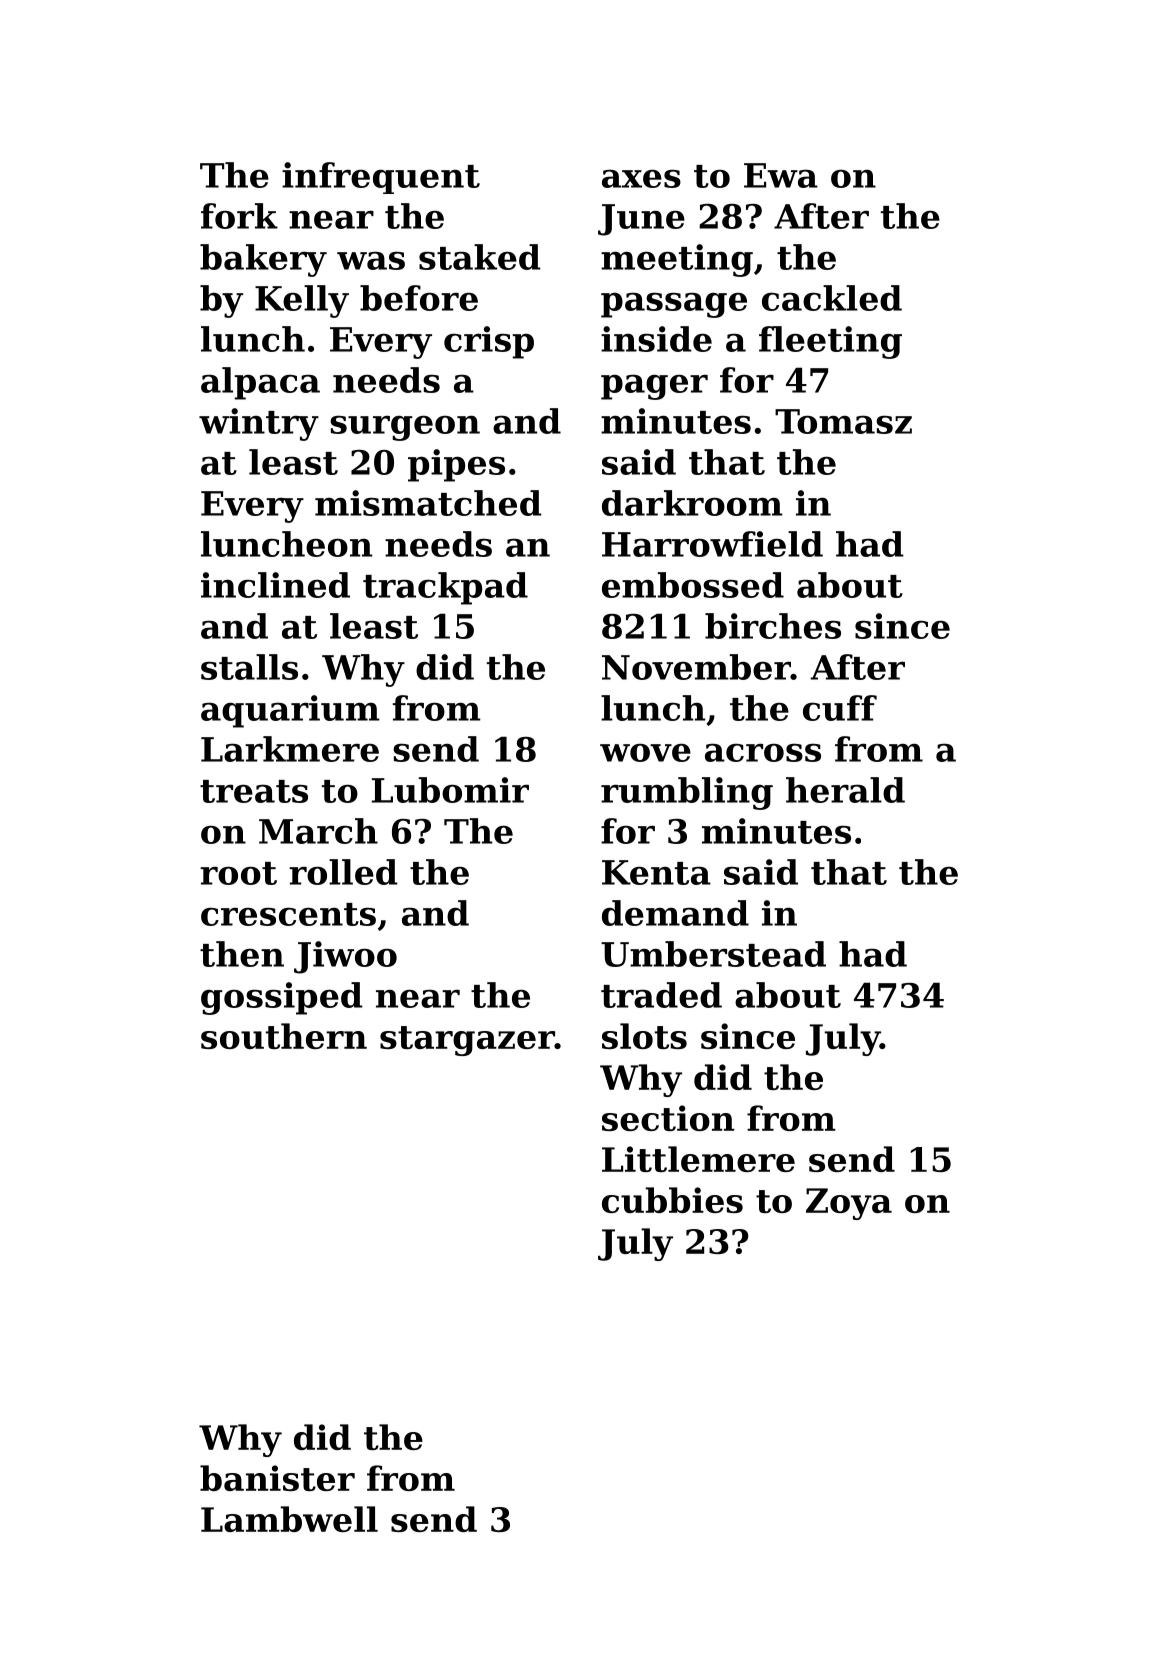 This document has height=1654, width=1165. What do you see at coordinates (641, 178) in the document?
I see `axes` at bounding box center [641, 178].
